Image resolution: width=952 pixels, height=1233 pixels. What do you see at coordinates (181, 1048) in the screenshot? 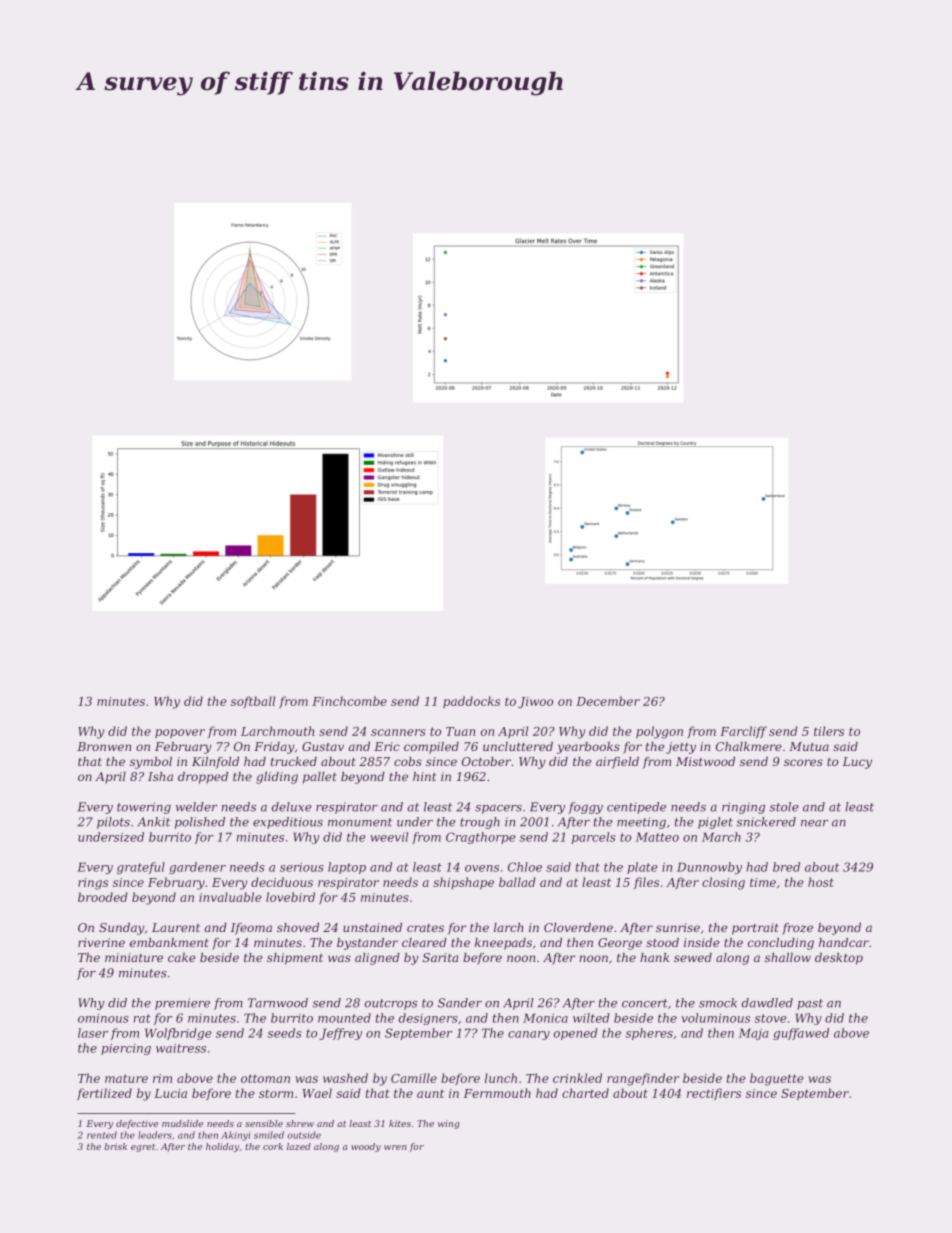
I see `waitress` at bounding box center [181, 1048].
